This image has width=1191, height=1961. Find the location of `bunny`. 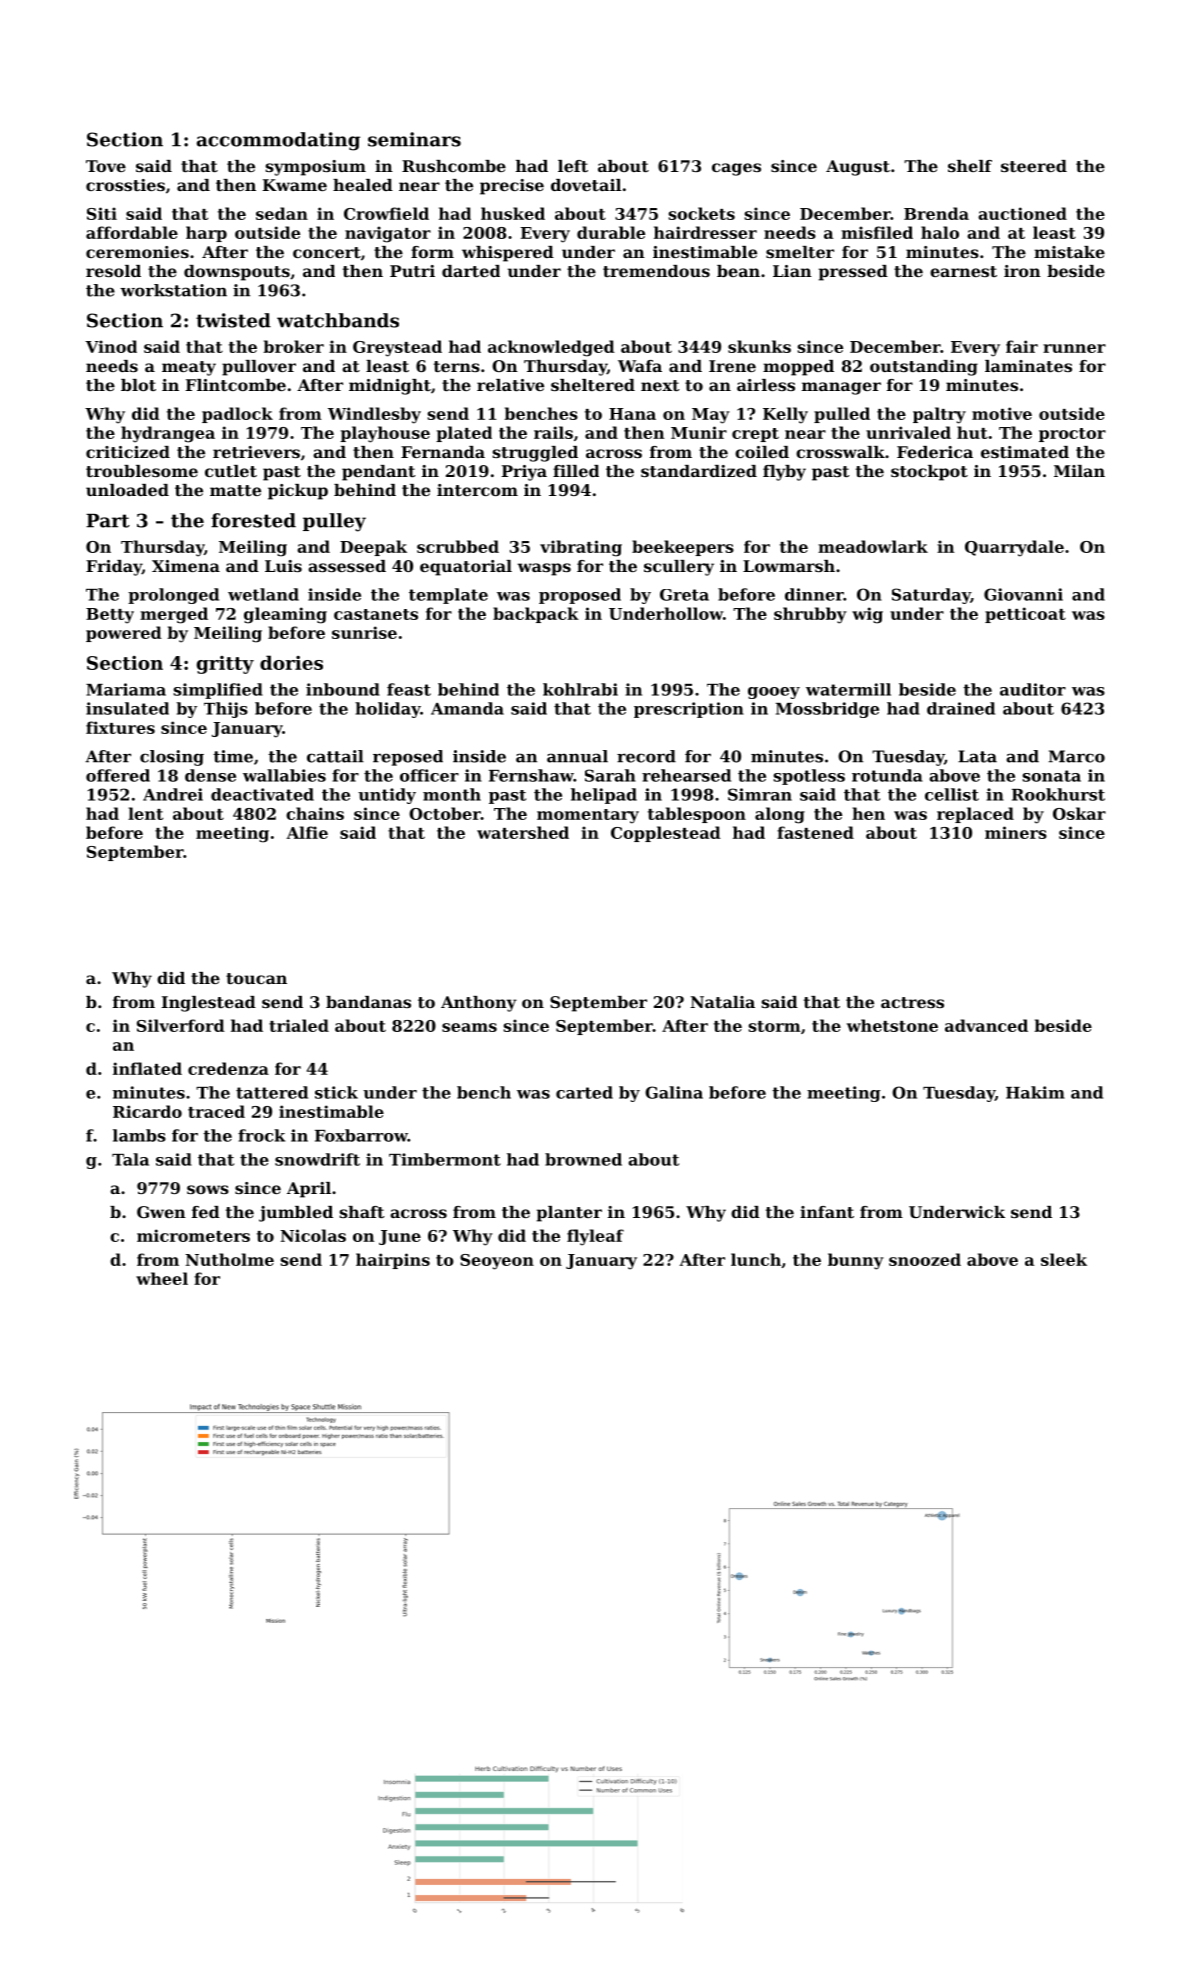

bunny is located at coordinates (856, 1261).
